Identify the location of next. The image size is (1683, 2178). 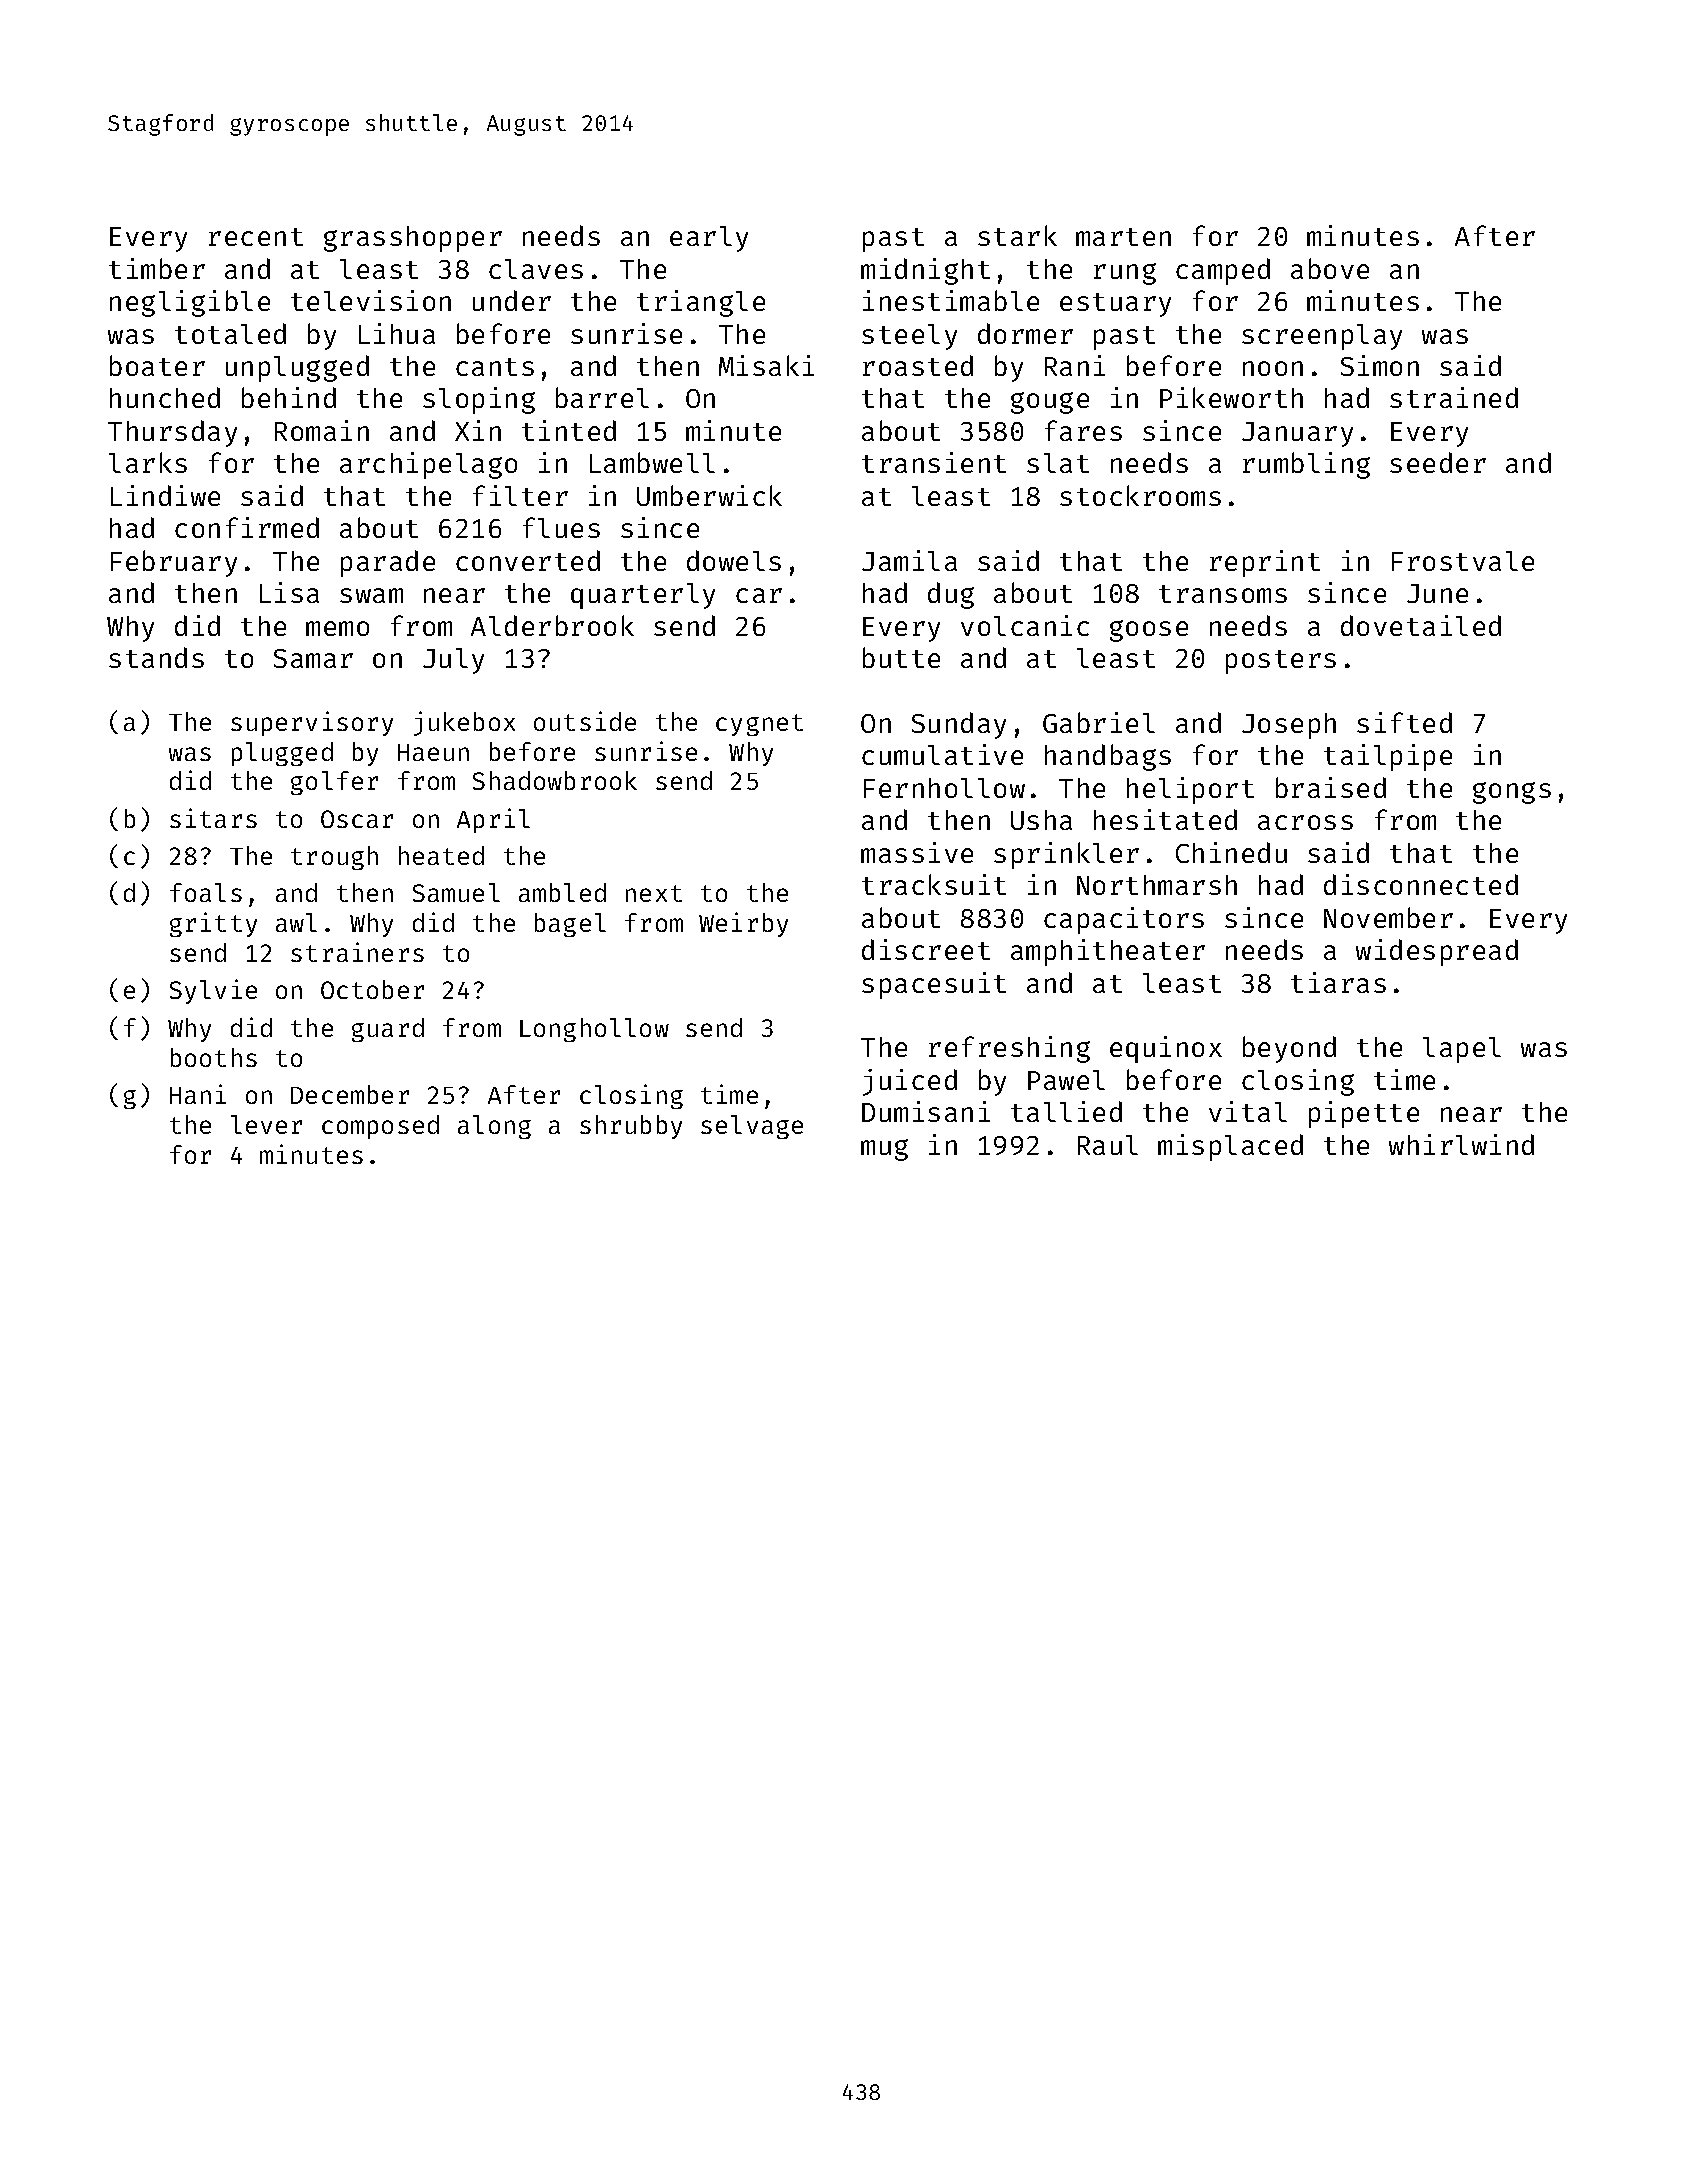
(654, 893).
